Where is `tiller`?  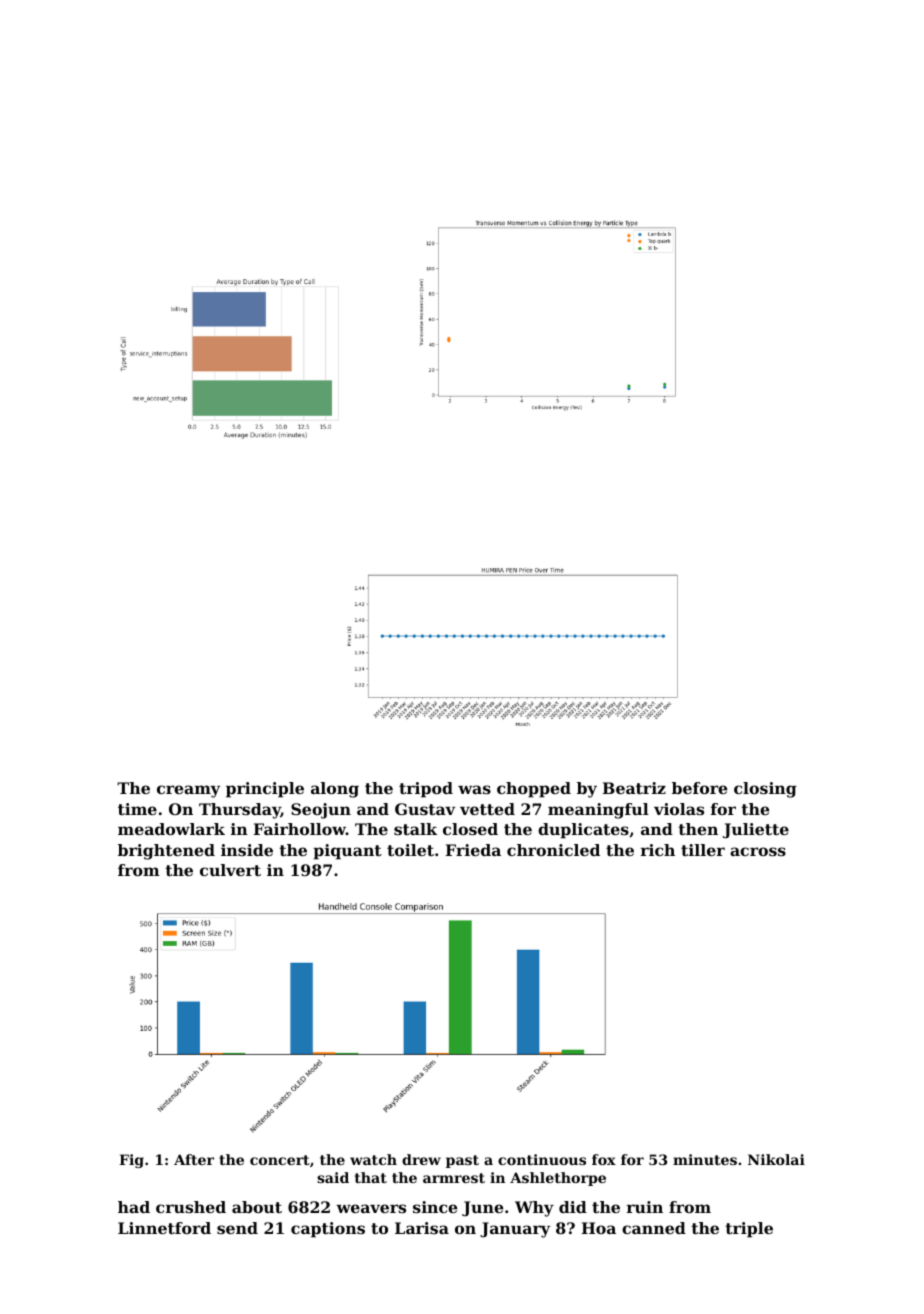
tiller is located at coordinates (703, 850).
